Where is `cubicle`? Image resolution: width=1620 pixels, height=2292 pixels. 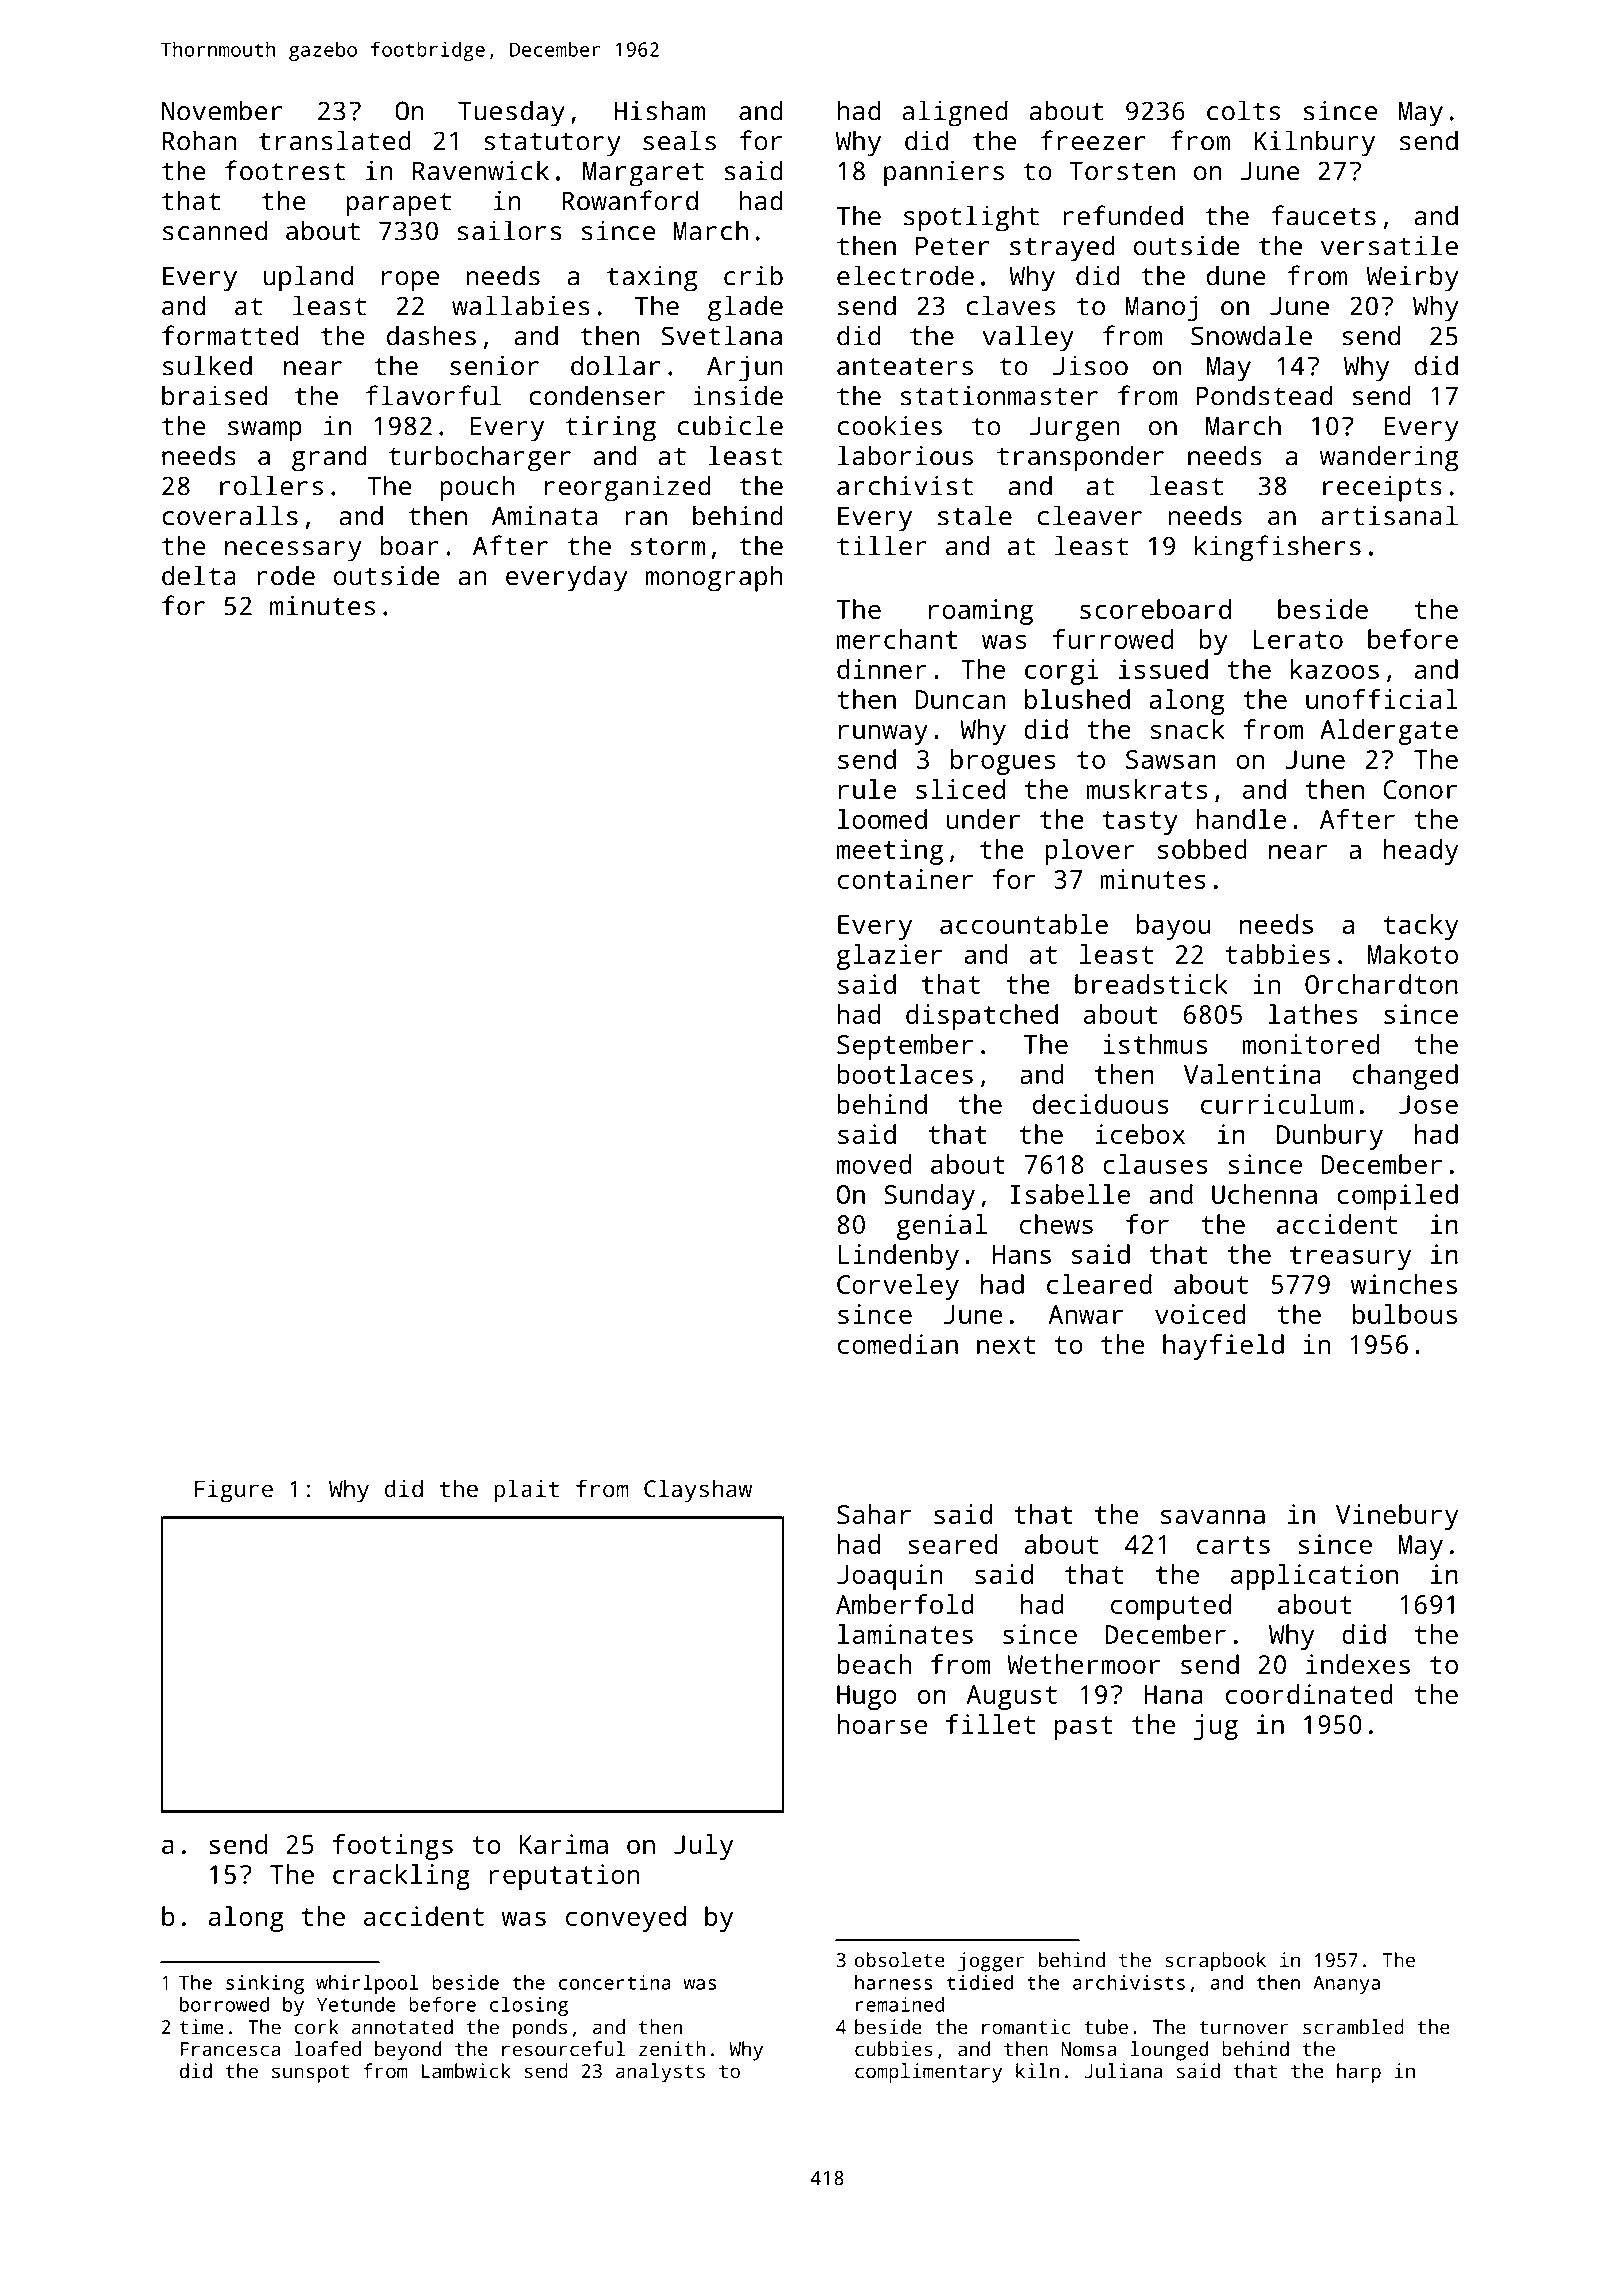 cubicle is located at coordinates (730, 425).
